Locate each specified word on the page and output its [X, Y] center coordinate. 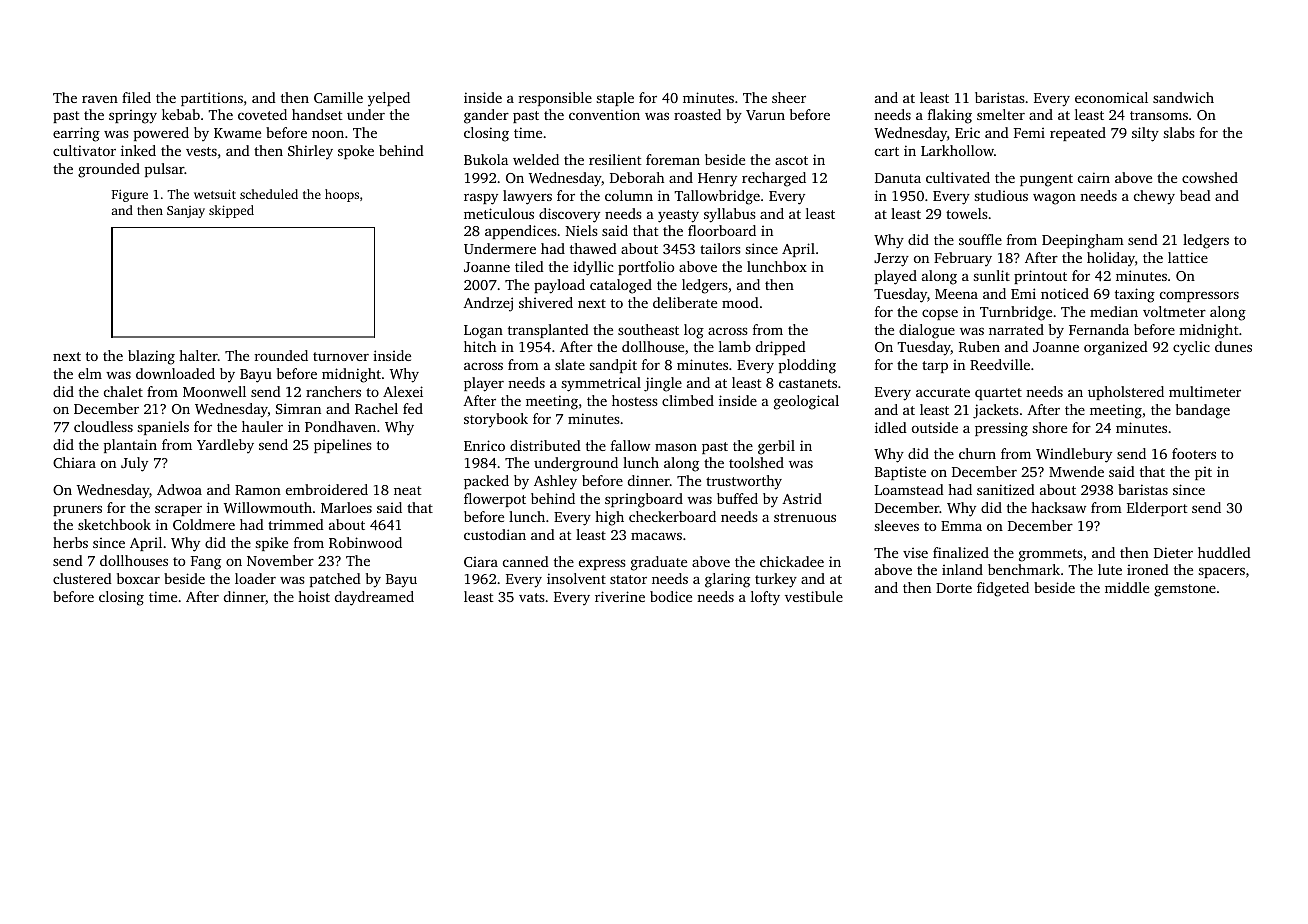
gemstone [1185, 590]
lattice [1188, 257]
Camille [338, 97]
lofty [765, 598]
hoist [314, 596]
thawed [593, 248]
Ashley [555, 482]
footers [1194, 453]
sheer [789, 97]
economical [1111, 97]
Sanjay [186, 212]
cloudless [103, 426]
